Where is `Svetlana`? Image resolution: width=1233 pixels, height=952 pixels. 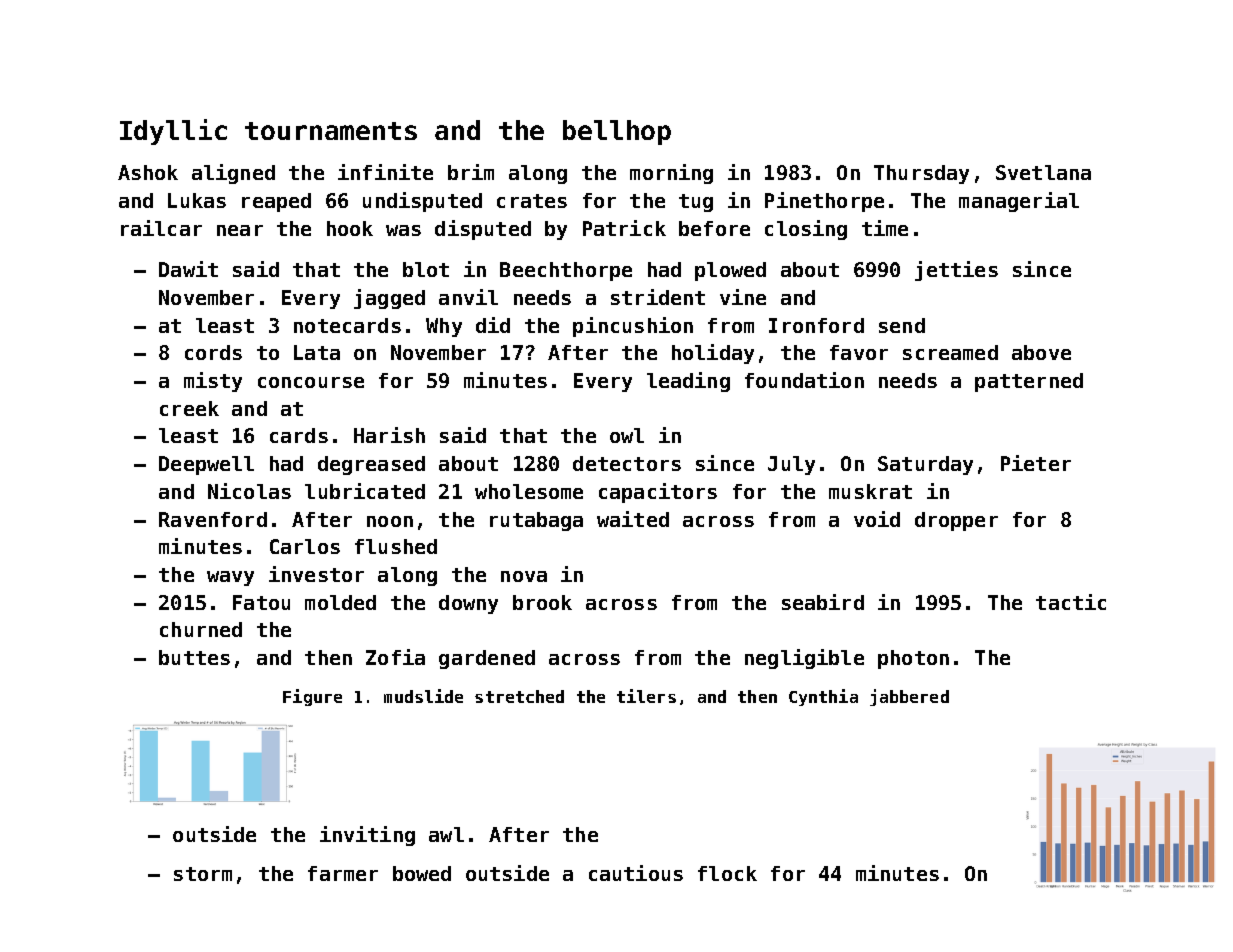 Svetlana is located at coordinates (1043, 172).
